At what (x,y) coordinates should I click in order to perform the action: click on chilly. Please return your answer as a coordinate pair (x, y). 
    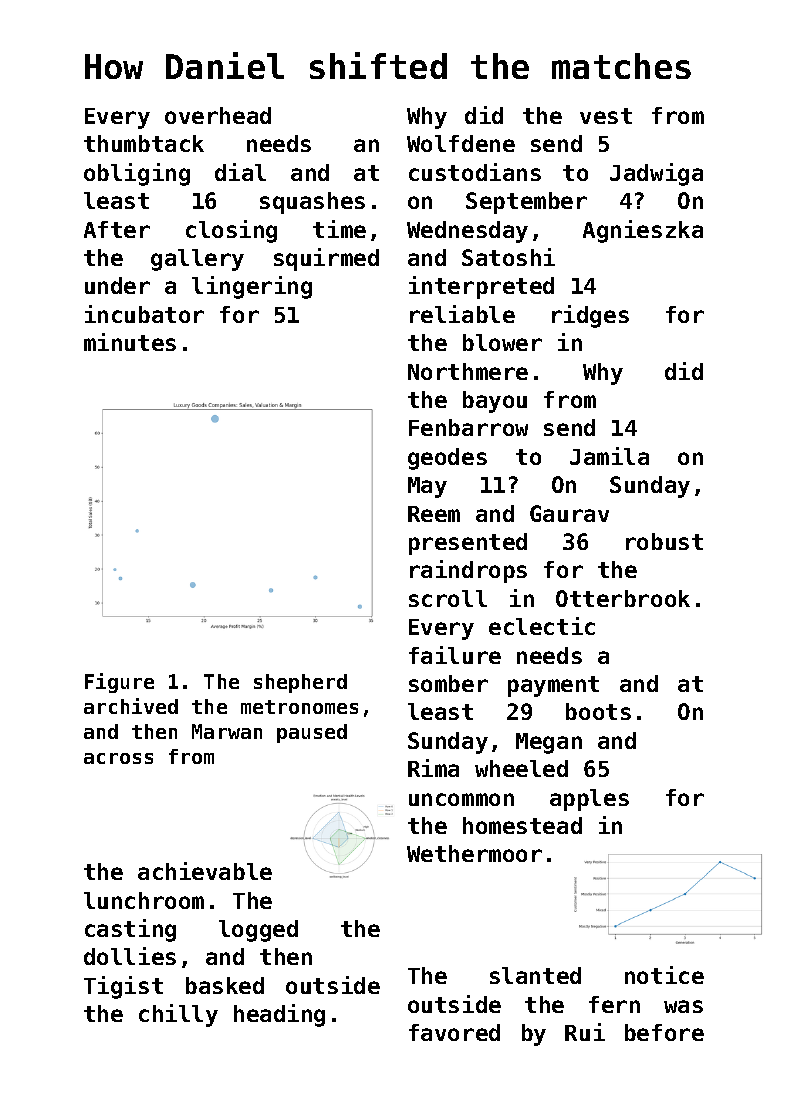
    Looking at the image, I should click on (178, 1015).
